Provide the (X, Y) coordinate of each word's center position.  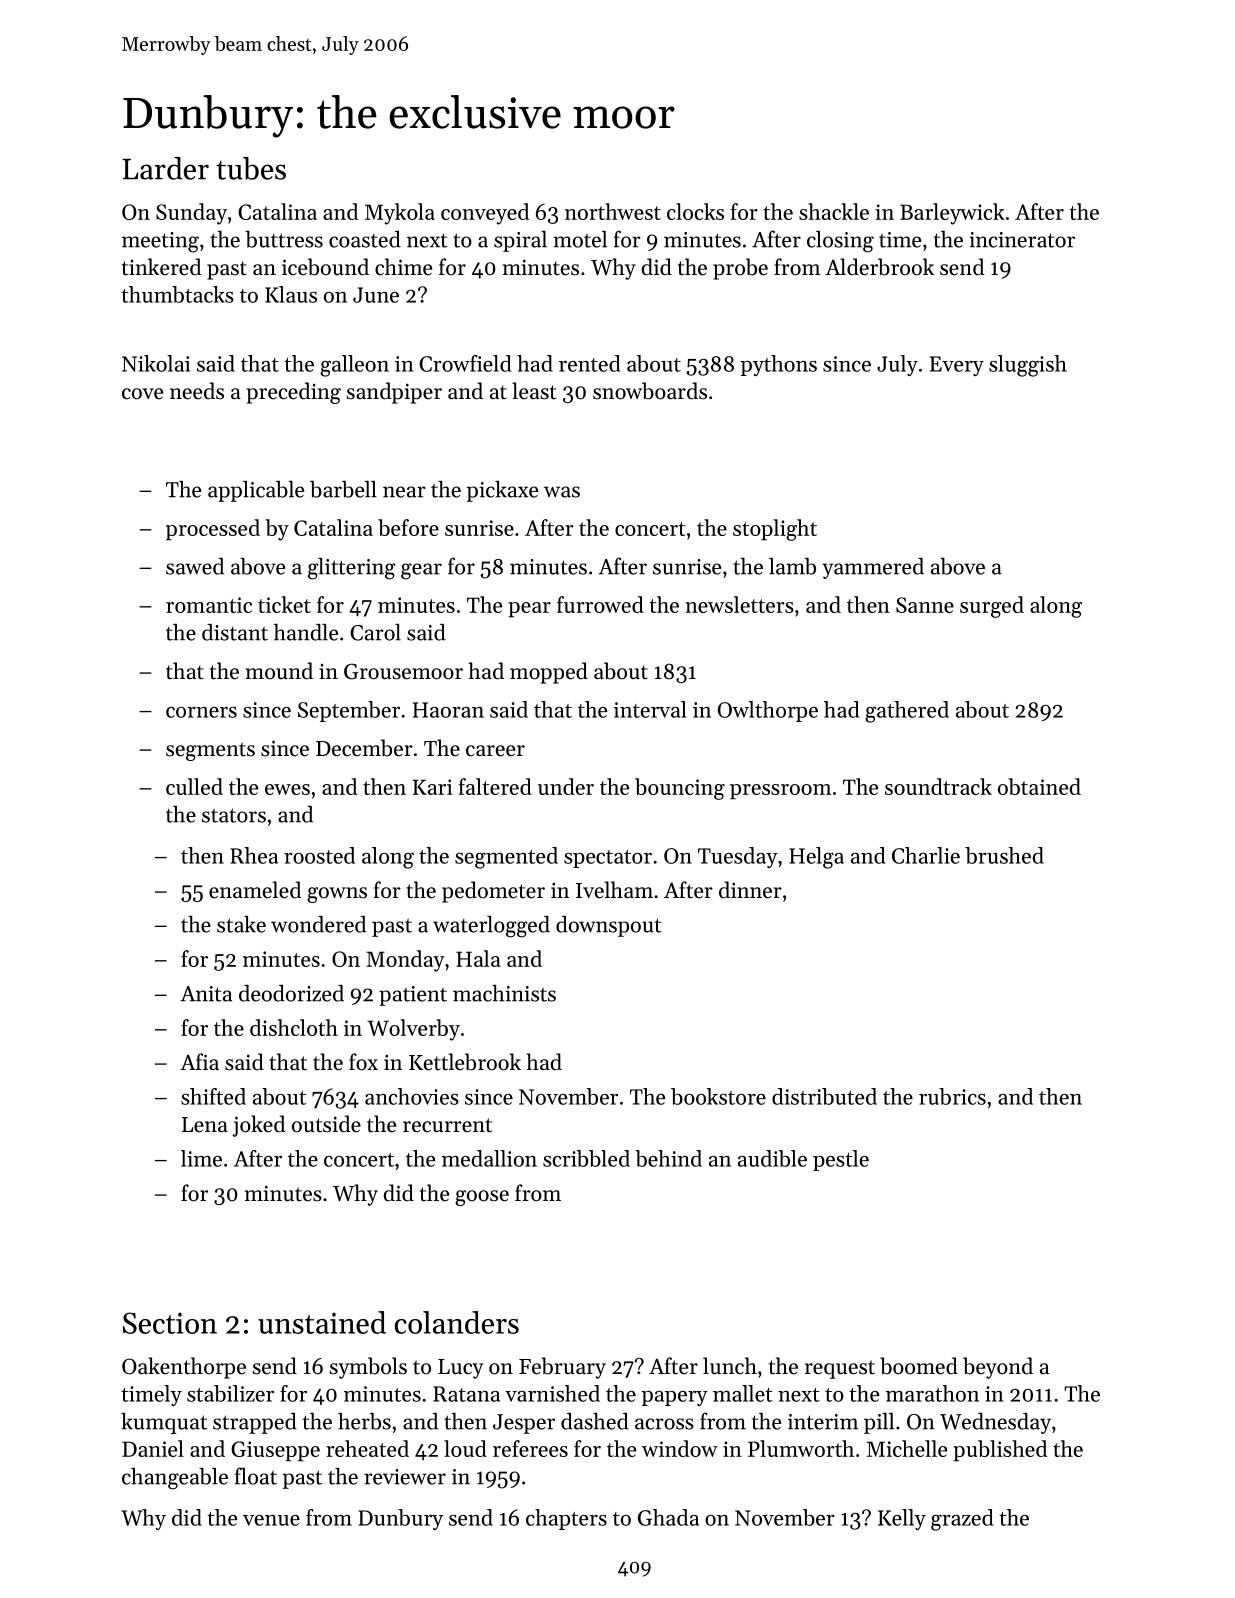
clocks (695, 211)
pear (529, 610)
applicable (256, 491)
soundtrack (938, 786)
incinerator (1022, 240)
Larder (165, 168)
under (566, 786)
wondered (318, 924)
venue (271, 1520)
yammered (873, 568)
